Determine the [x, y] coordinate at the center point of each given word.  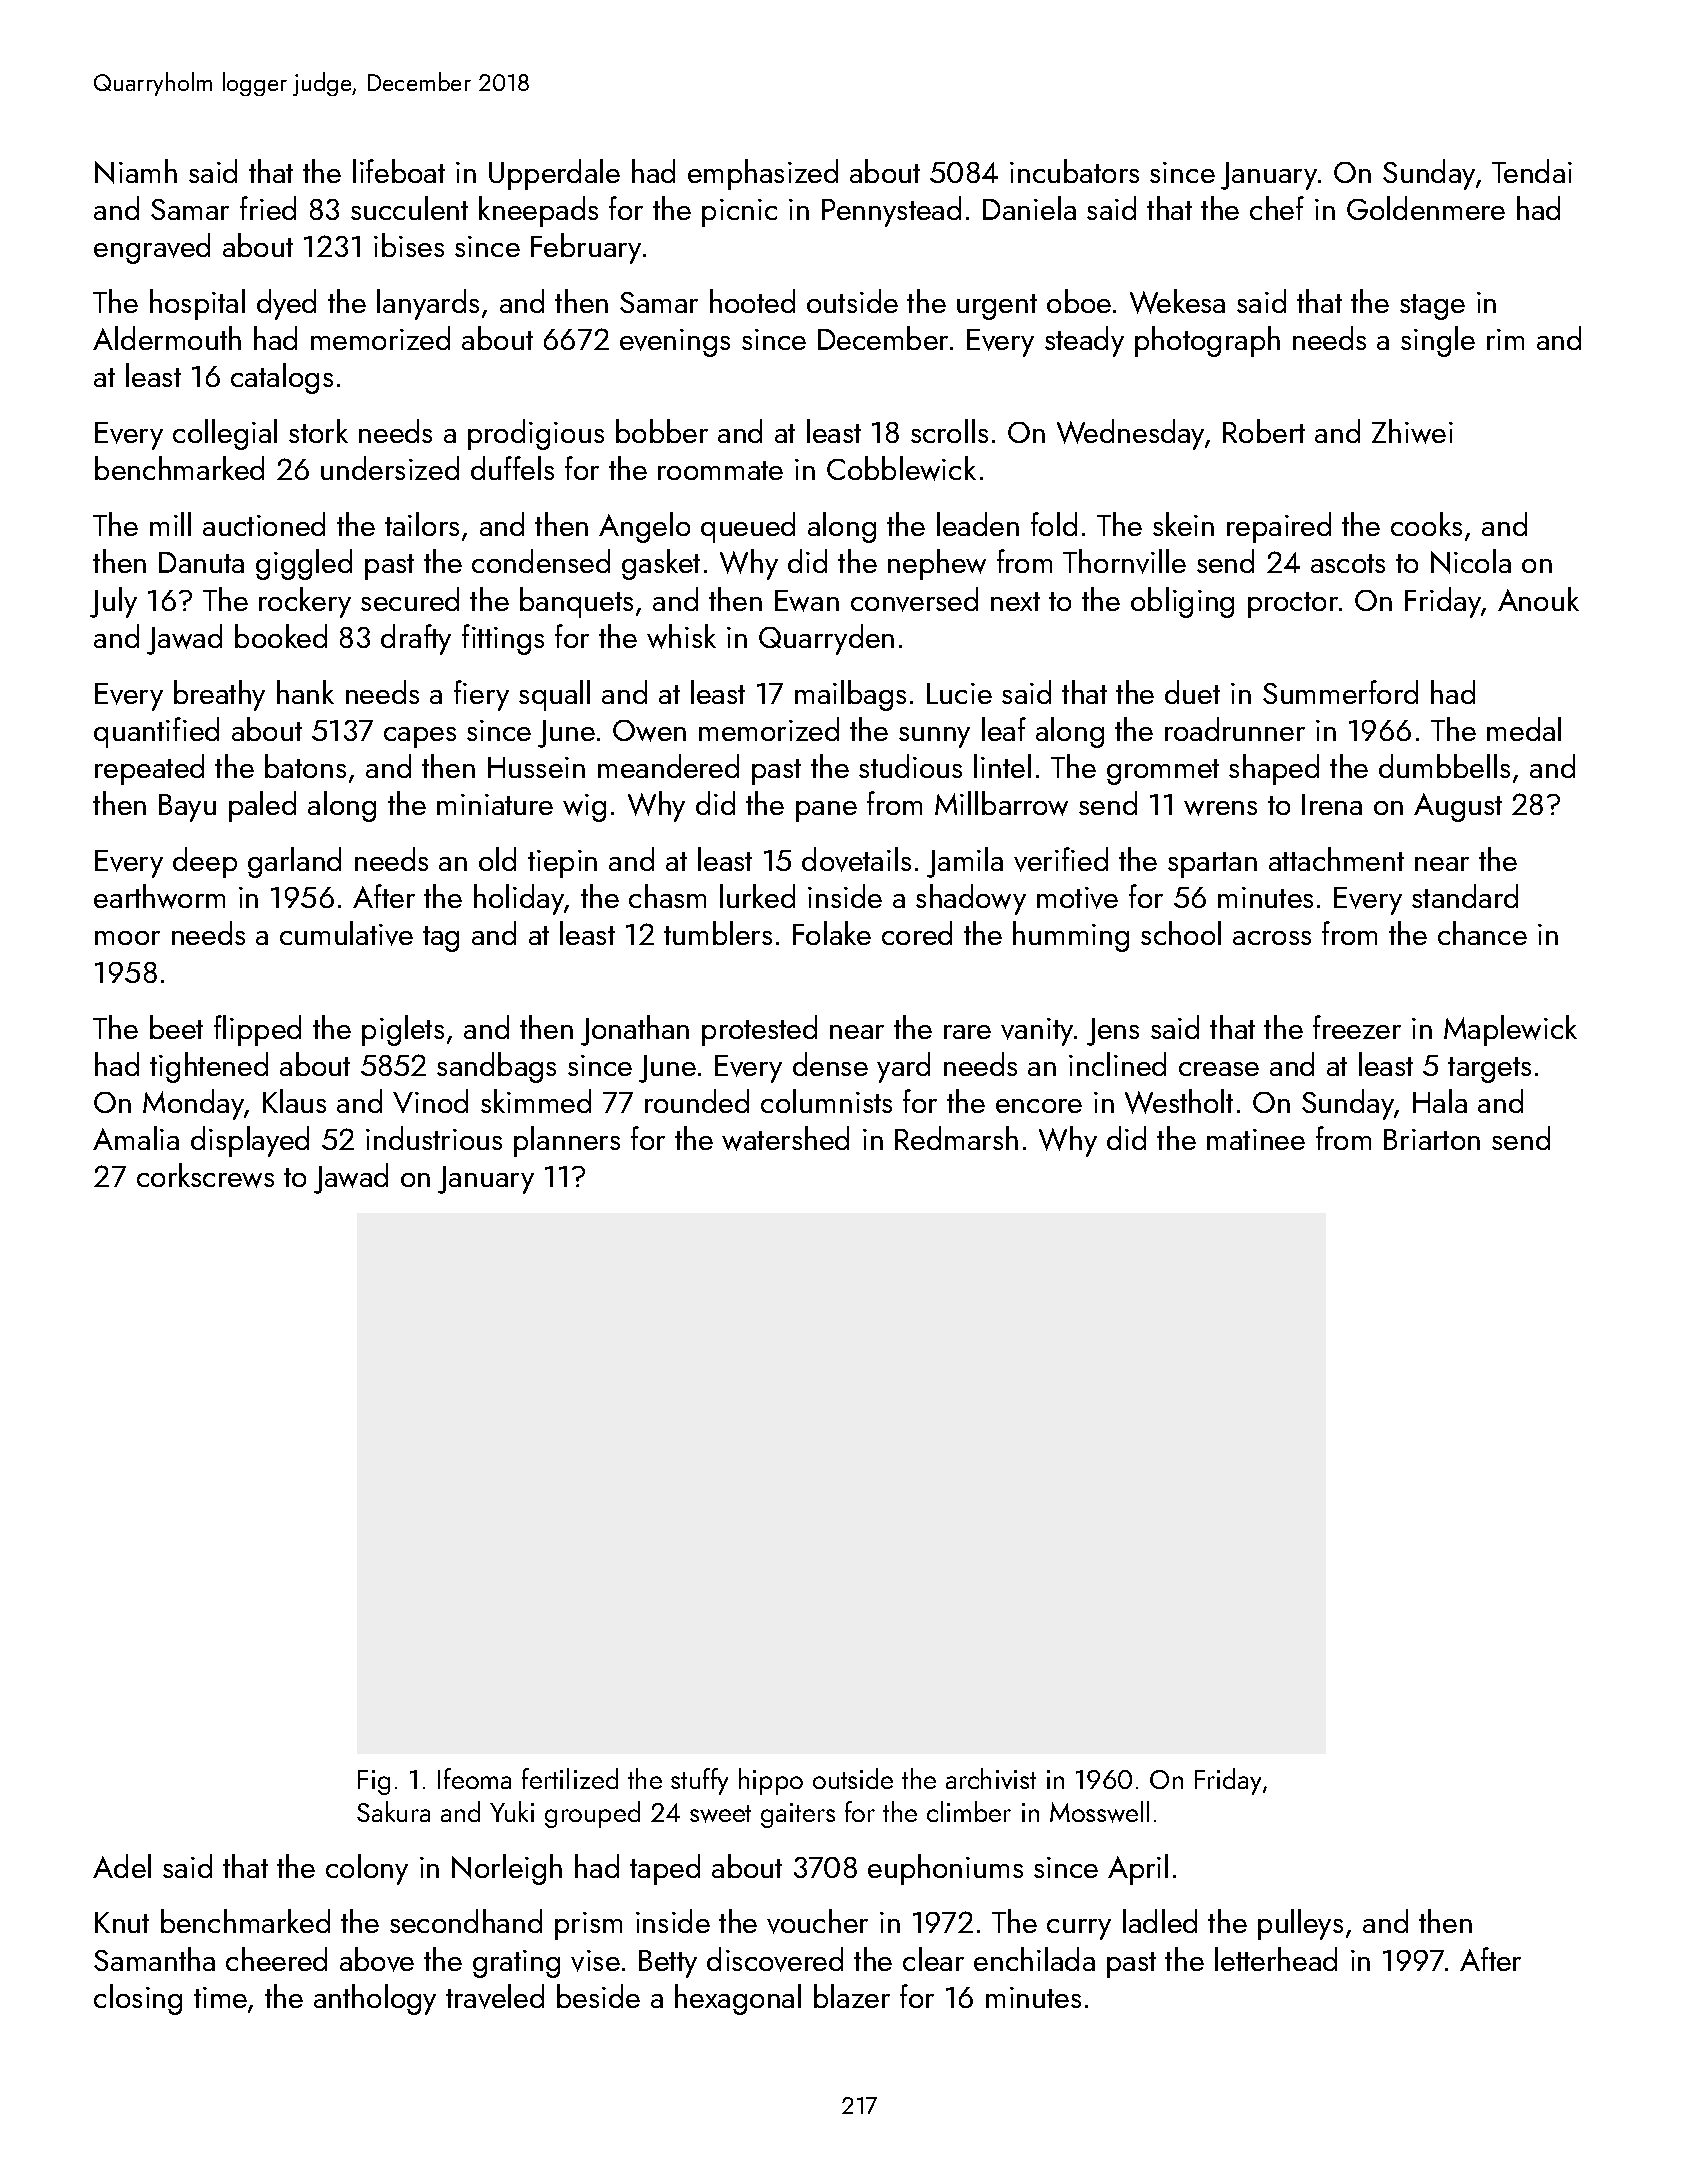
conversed [914, 599]
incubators [1074, 171]
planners [567, 1141]
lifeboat [399, 171]
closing [138, 1999]
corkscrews [205, 1175]
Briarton [1432, 1139]
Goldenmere [1426, 208]
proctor [1293, 605]
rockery [305, 602]
